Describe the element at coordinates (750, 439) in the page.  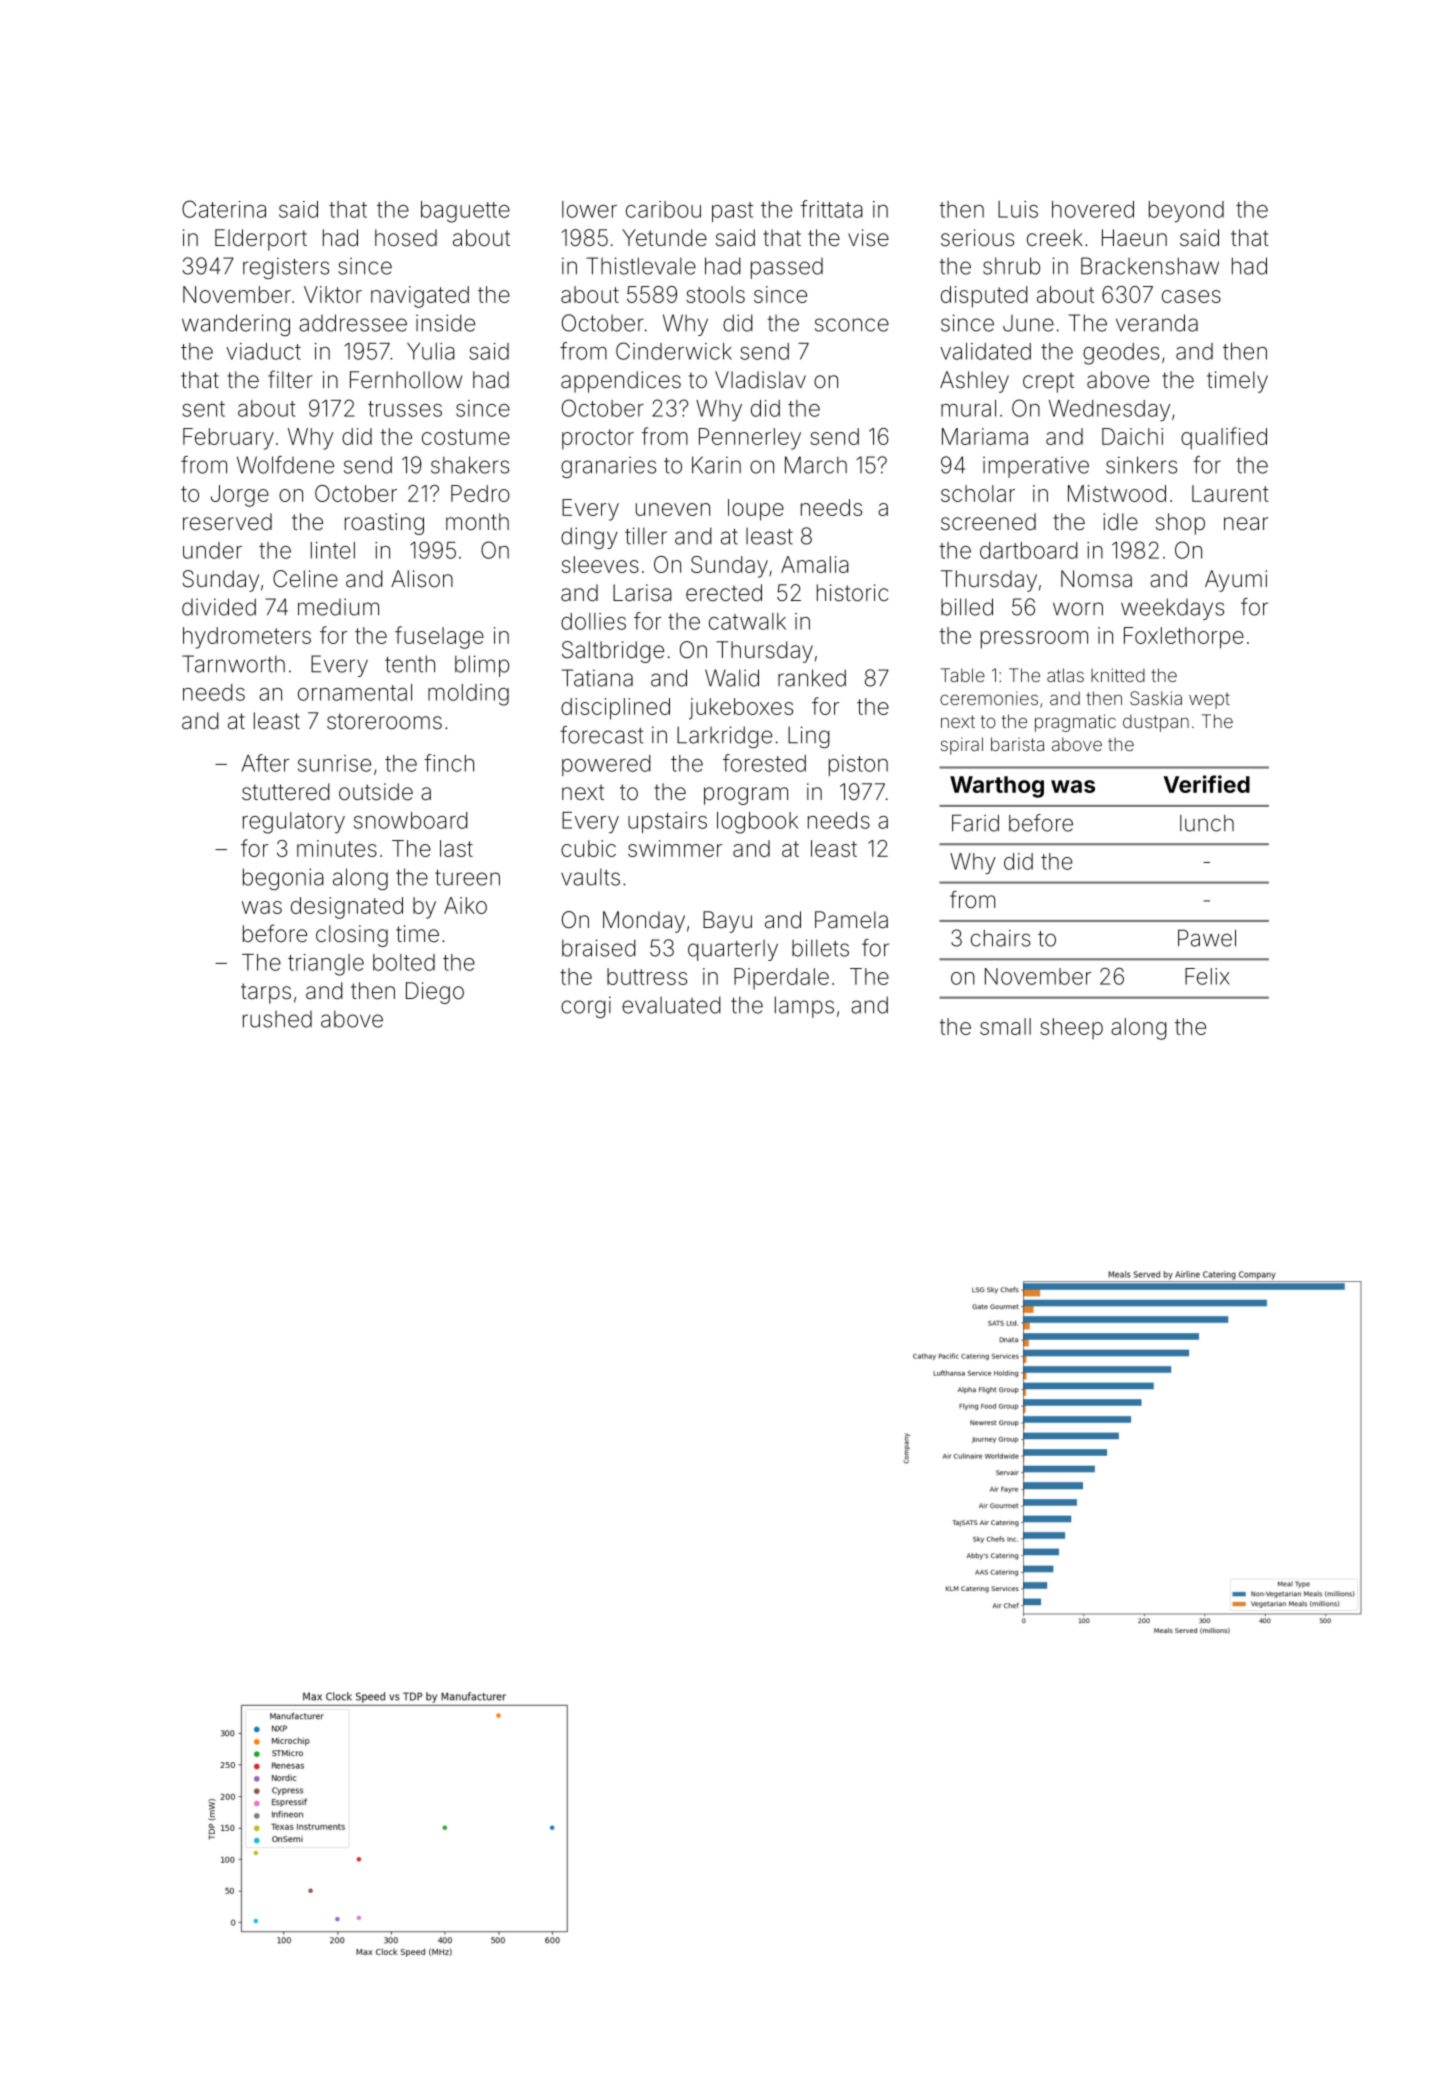
I see `Pennerley` at that location.
